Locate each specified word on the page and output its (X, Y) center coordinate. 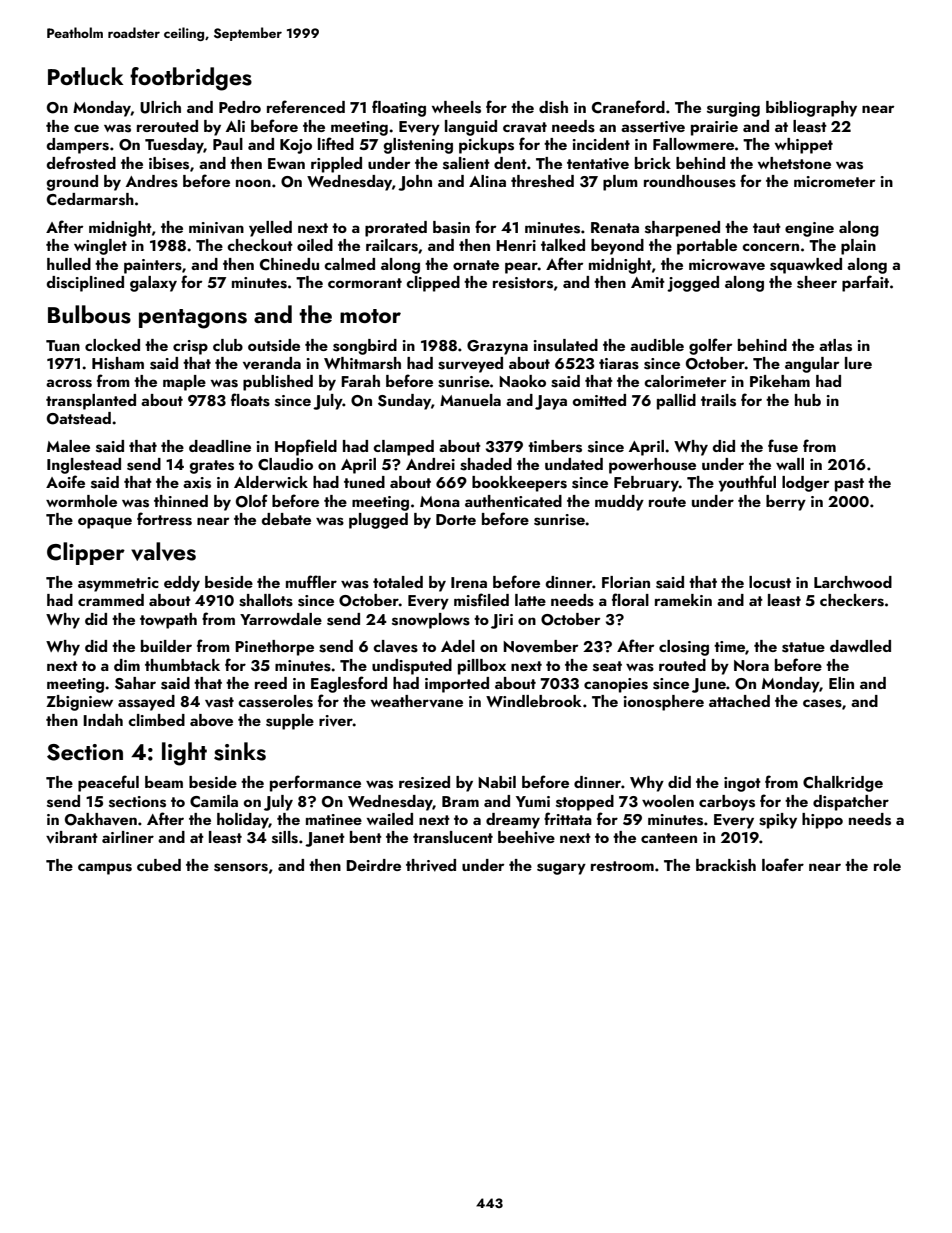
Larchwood (853, 582)
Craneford (628, 106)
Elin (841, 683)
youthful (747, 483)
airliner (128, 837)
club (228, 345)
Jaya (551, 402)
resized (424, 782)
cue (86, 128)
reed (271, 683)
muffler (311, 581)
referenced (306, 106)
